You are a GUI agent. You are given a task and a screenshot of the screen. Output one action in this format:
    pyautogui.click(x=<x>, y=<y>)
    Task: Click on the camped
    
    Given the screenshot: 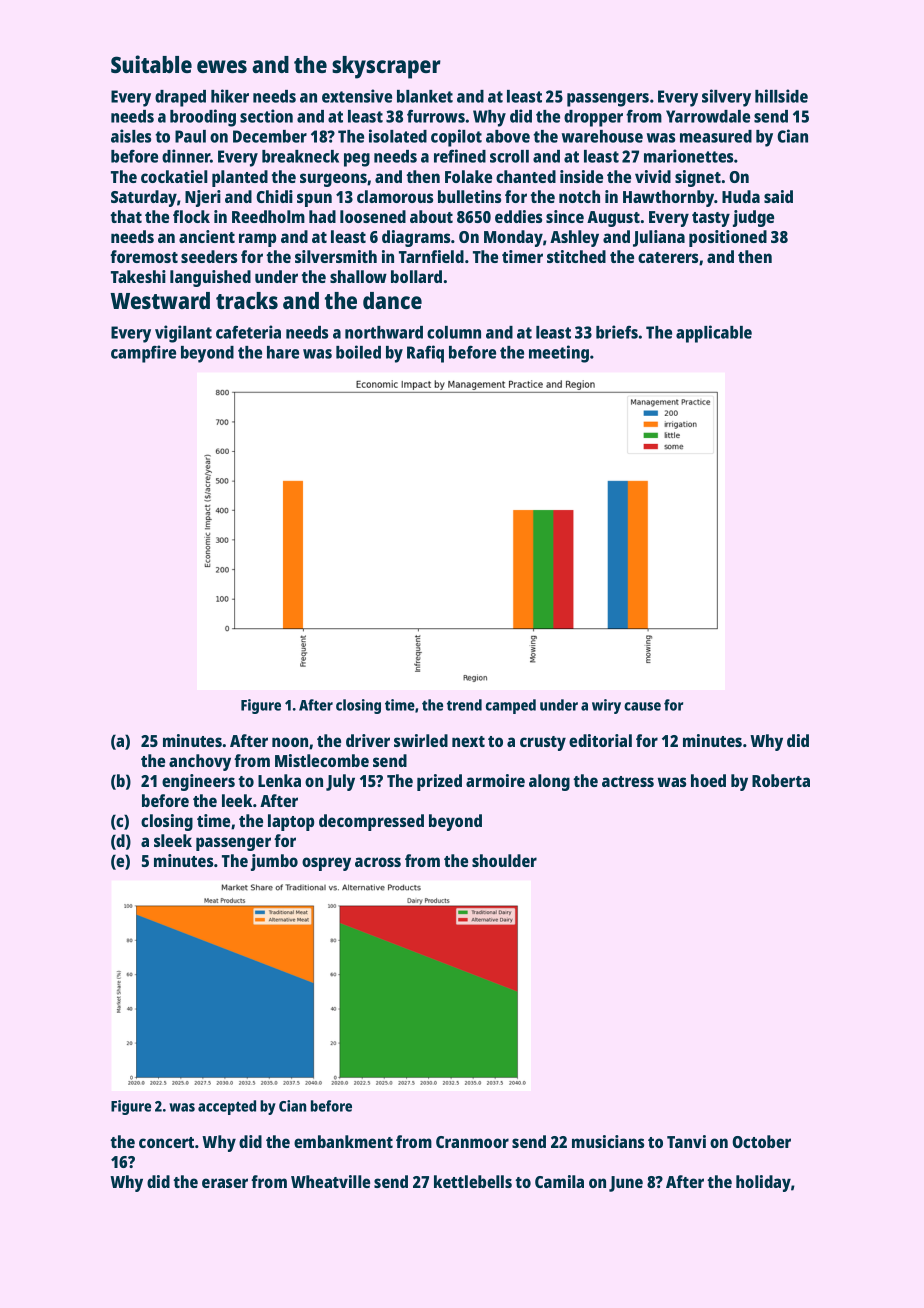 What is the action you would take?
    pyautogui.click(x=511, y=706)
